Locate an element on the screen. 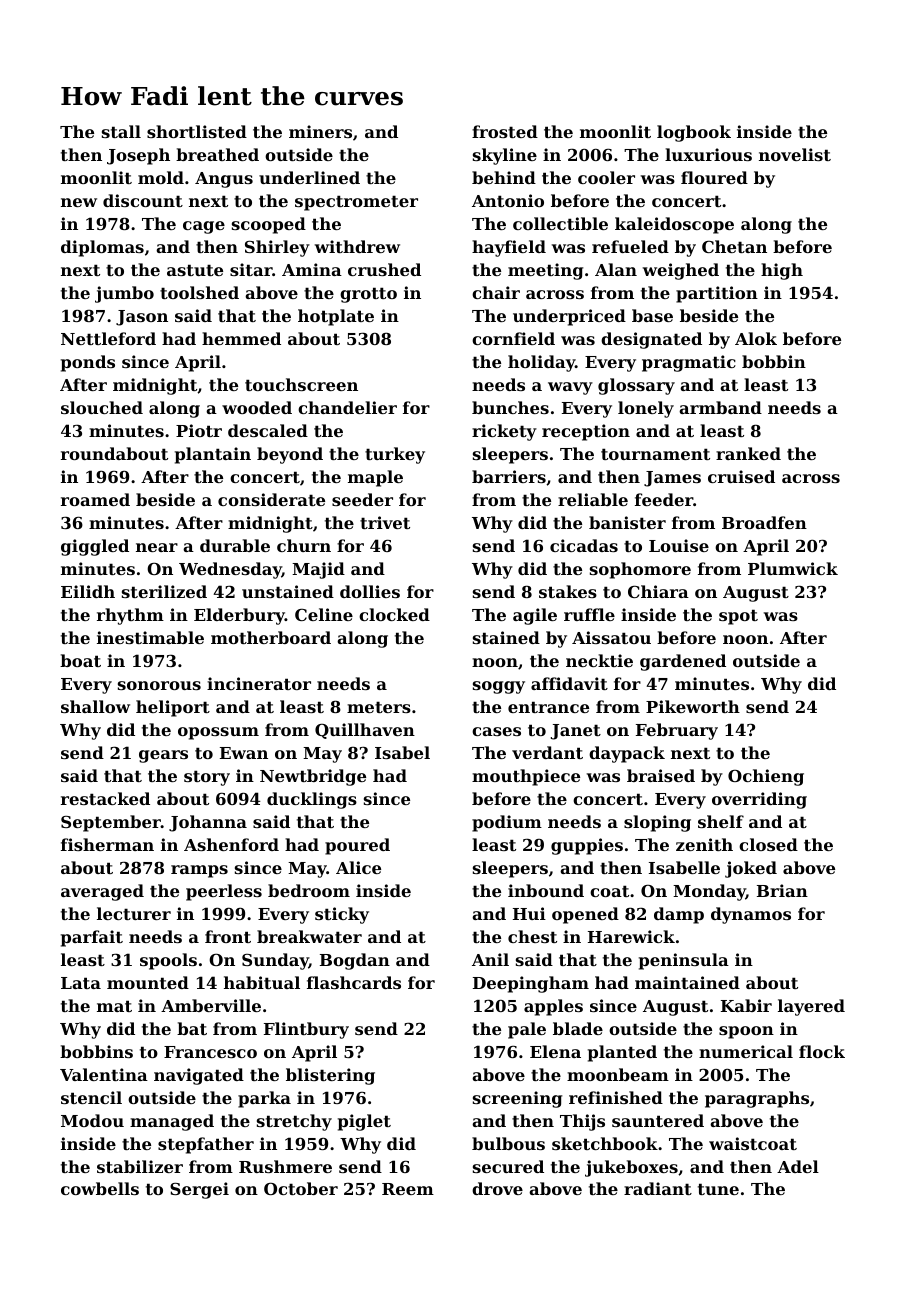  refinished is located at coordinates (616, 1097).
